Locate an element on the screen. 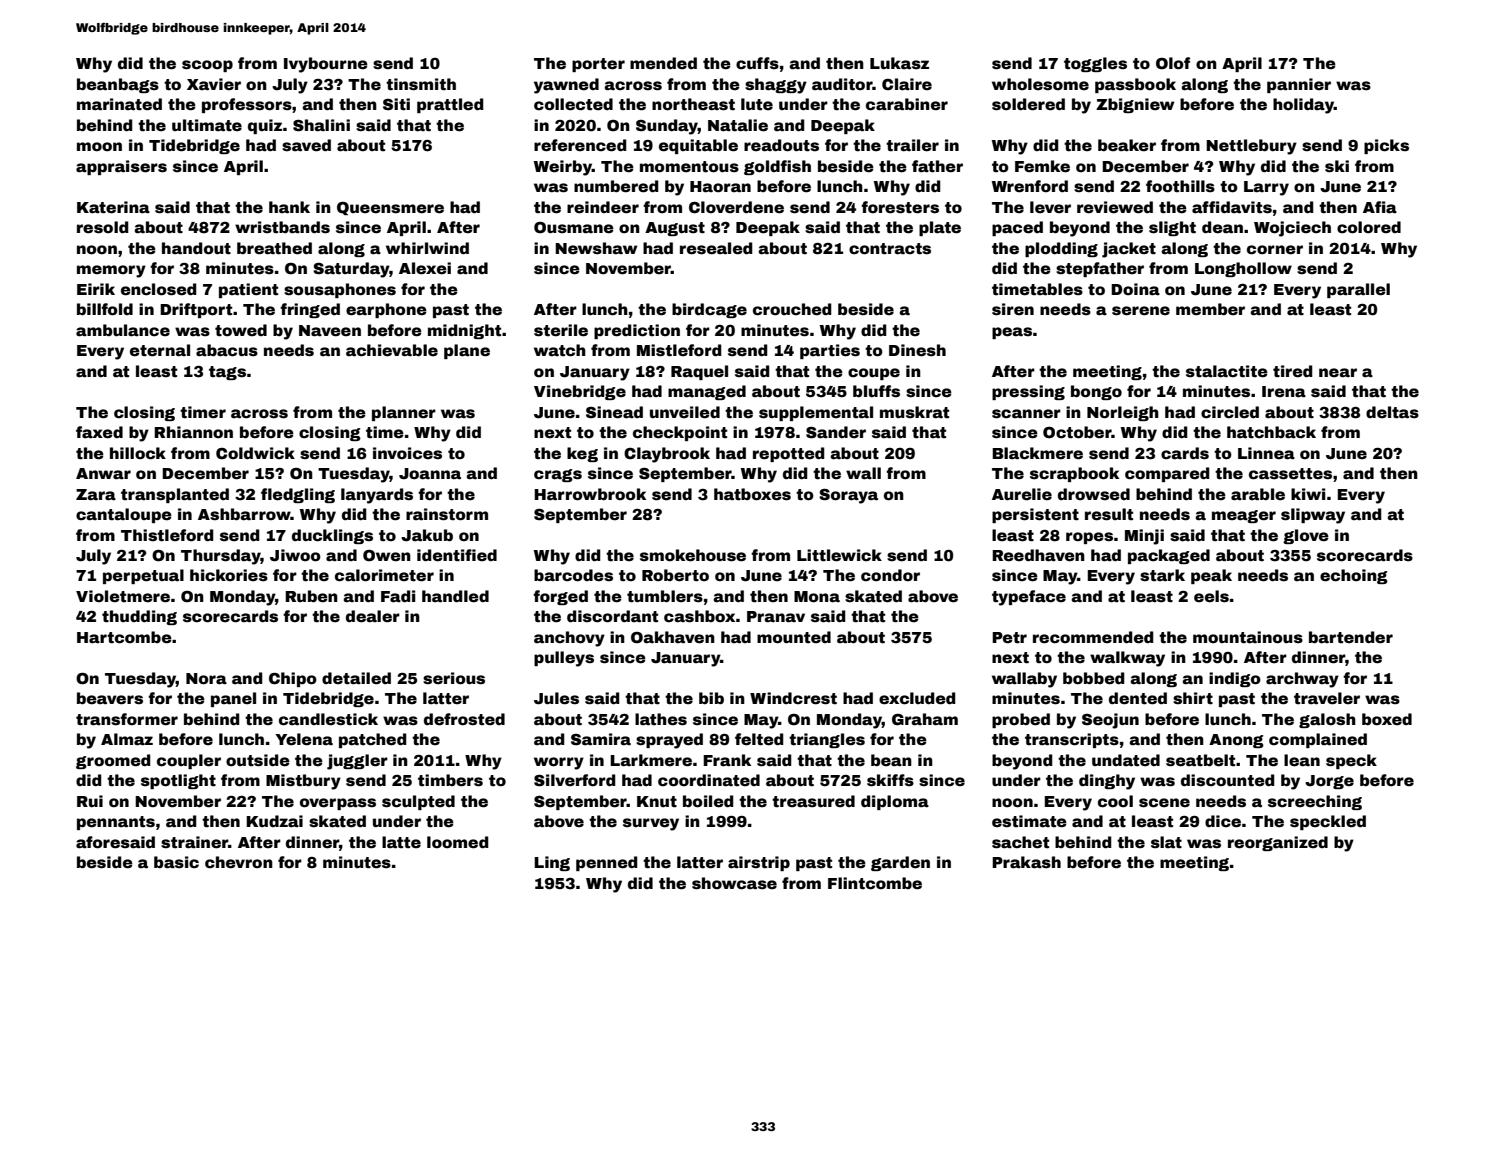 The height and width of the screenshot is (1160, 1502). Alexei is located at coordinates (425, 268).
